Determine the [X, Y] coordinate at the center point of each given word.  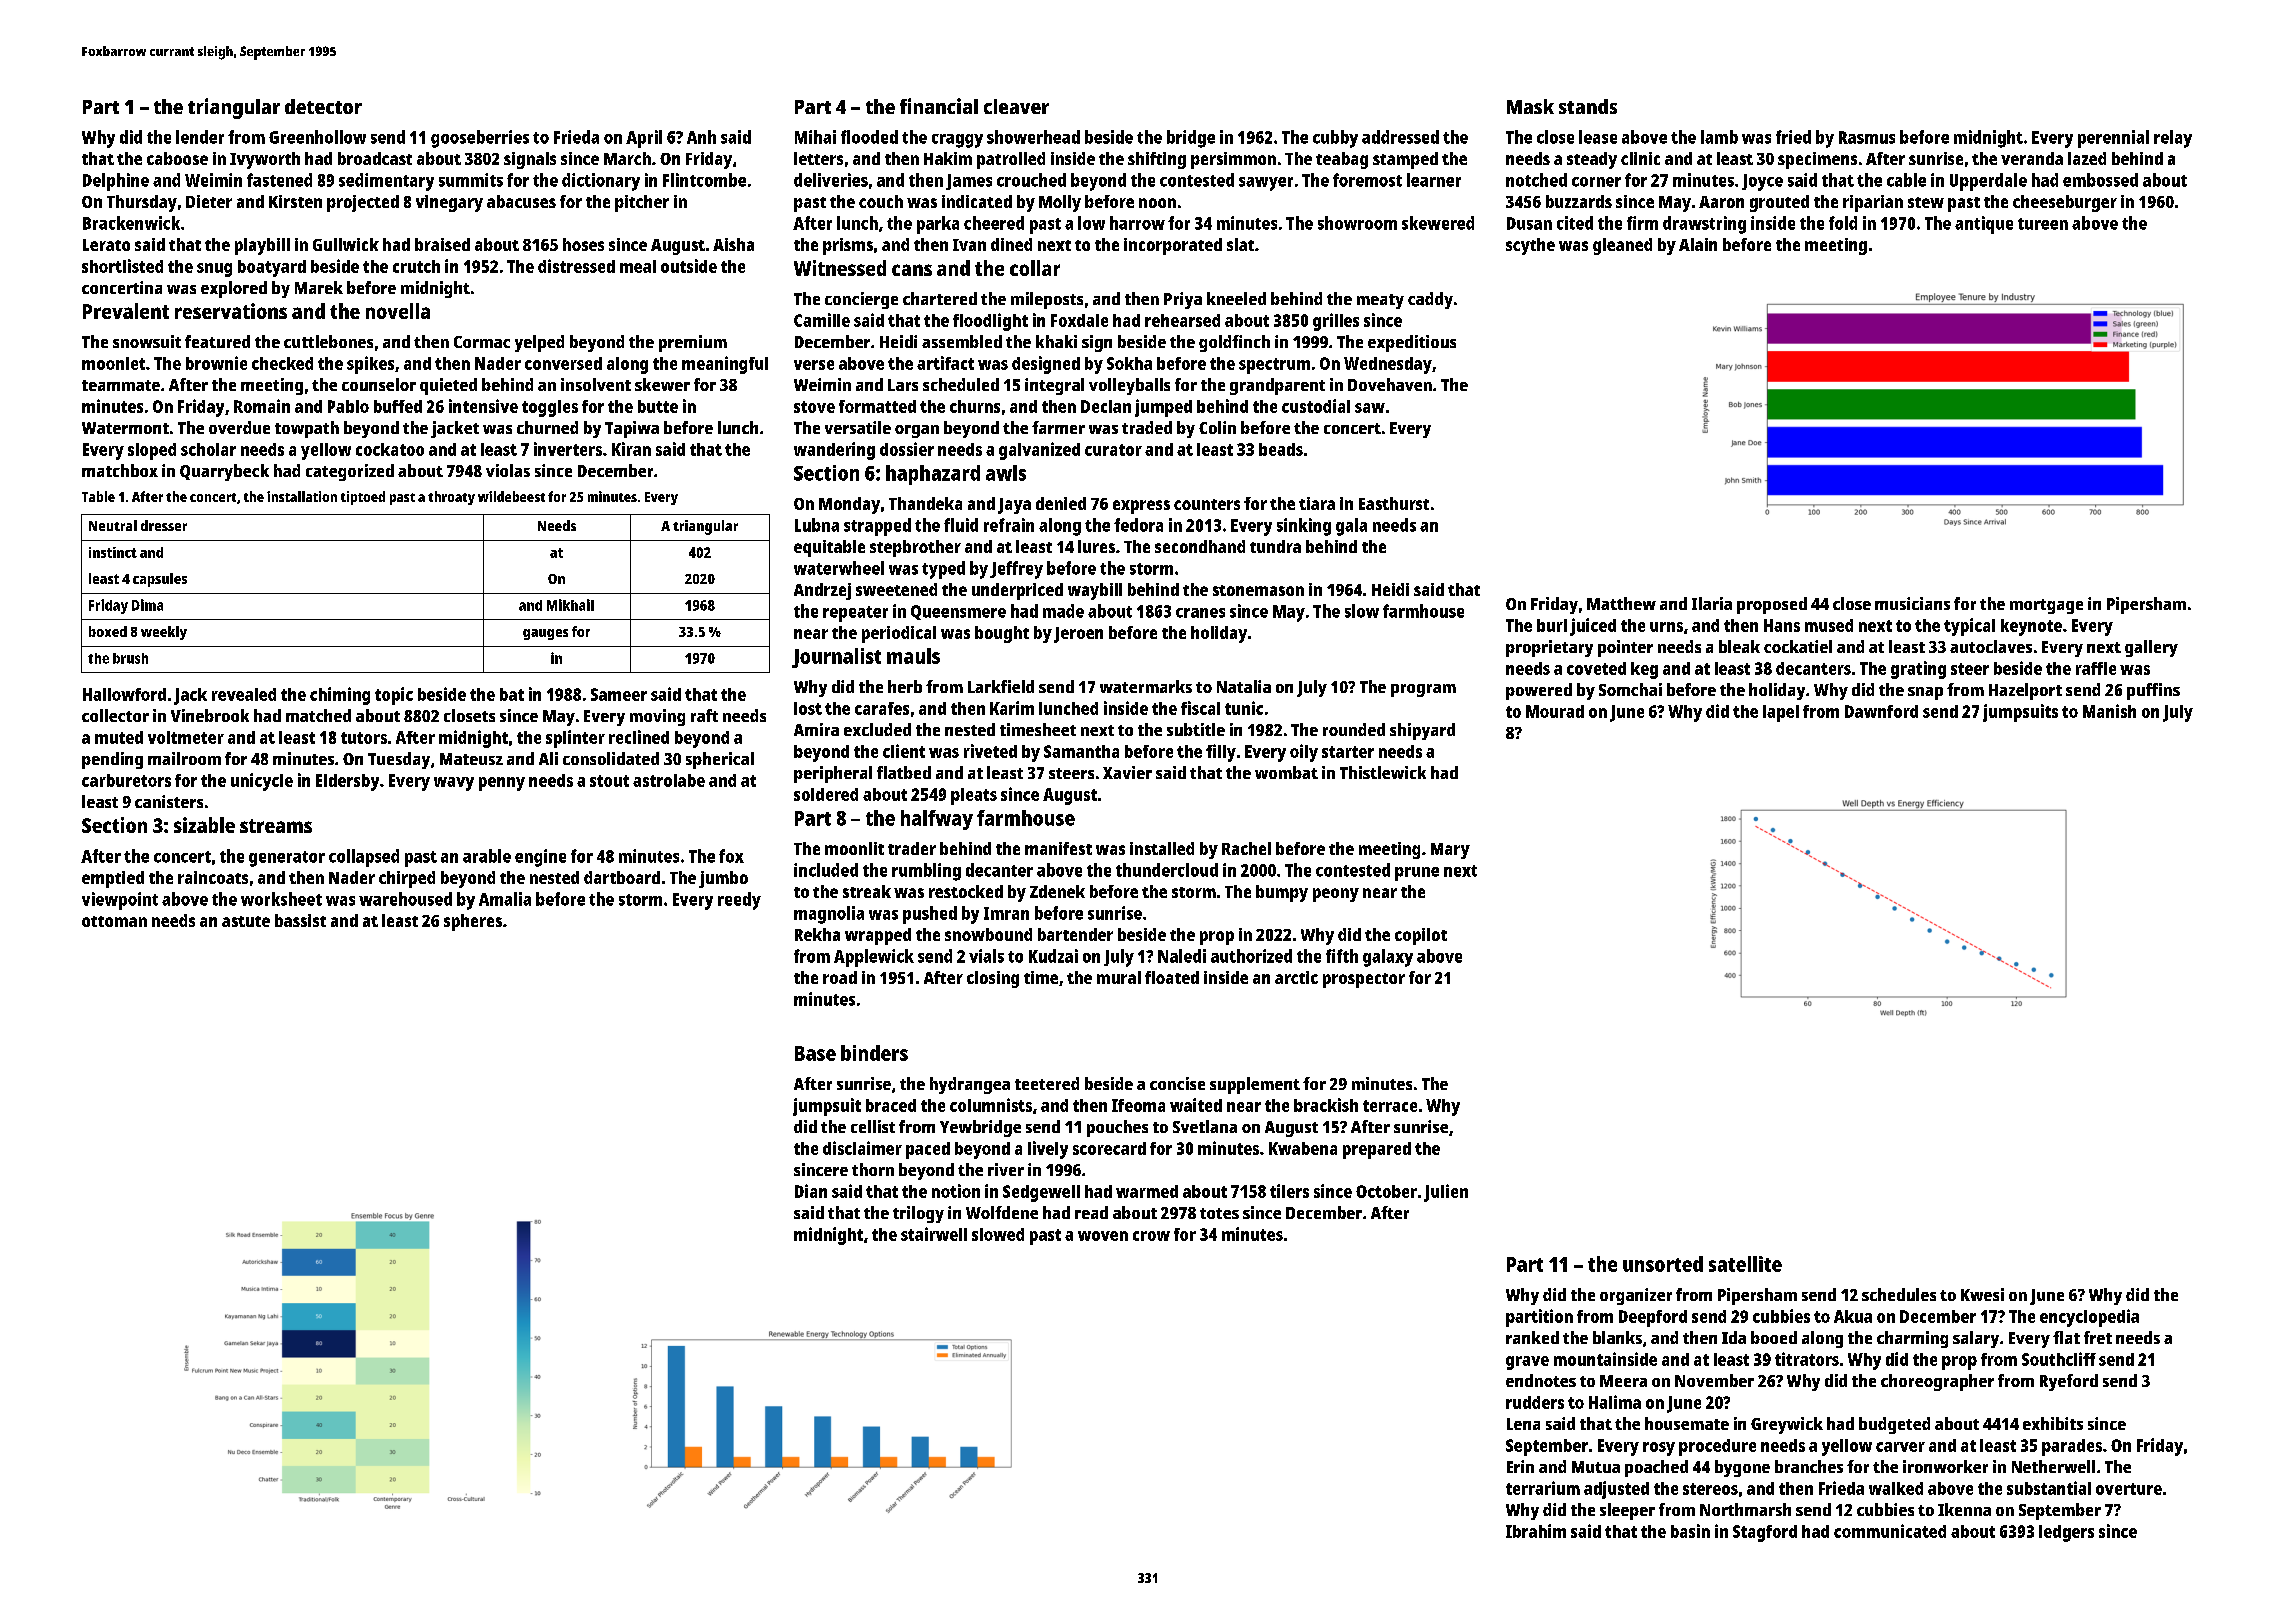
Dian [811, 1191]
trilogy [918, 1214]
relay [2173, 139]
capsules [160, 580]
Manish [2109, 711]
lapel [1781, 713]
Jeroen [1078, 635]
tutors [364, 738]
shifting [1157, 160]
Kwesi [1982, 1294]
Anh [701, 137]
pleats [974, 796]
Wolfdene [1002, 1212]
